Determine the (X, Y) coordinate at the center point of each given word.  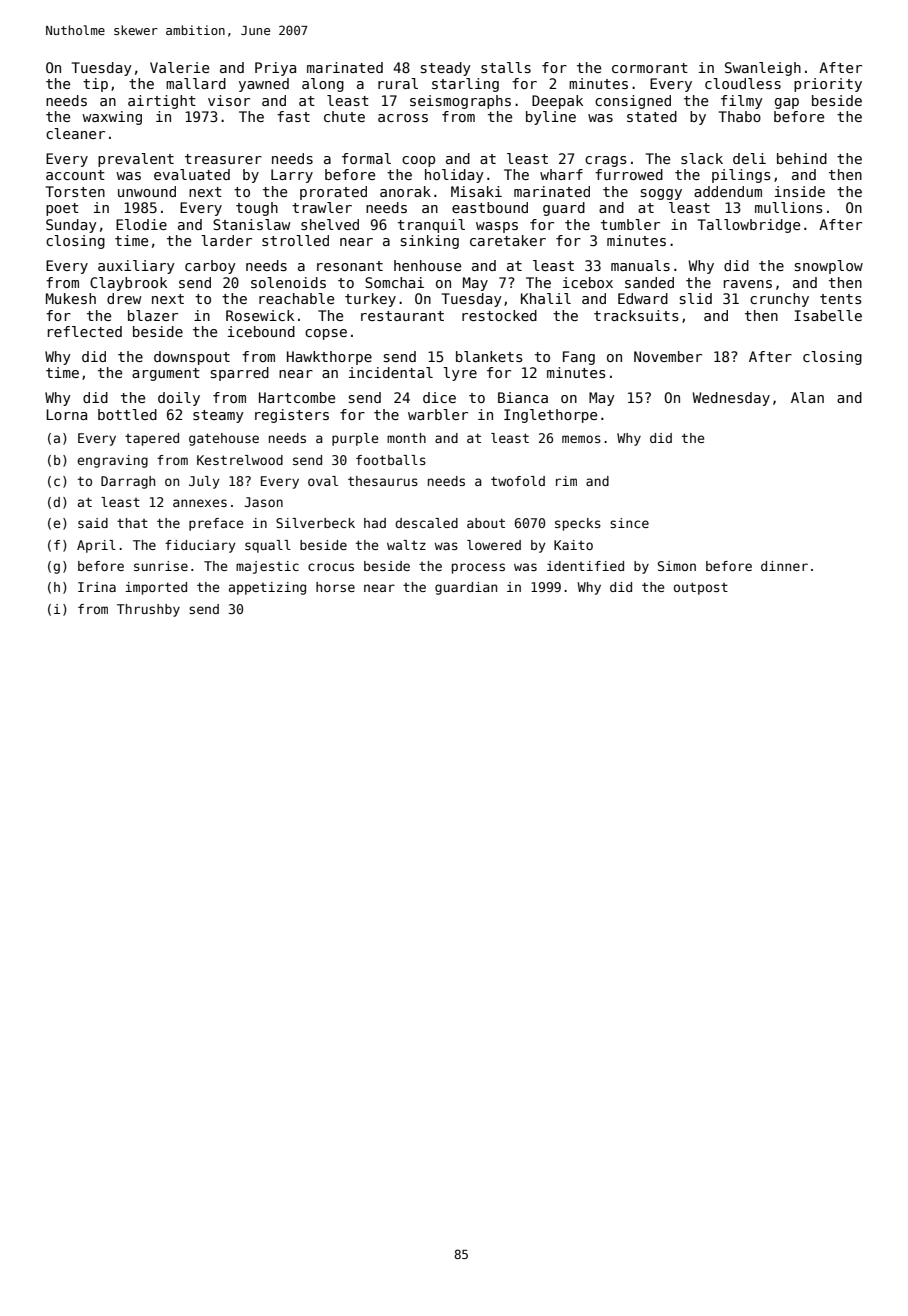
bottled (127, 414)
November (668, 356)
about (486, 523)
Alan (807, 397)
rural (398, 83)
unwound (147, 191)
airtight (162, 102)
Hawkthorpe (329, 358)
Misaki (476, 191)
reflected (85, 331)
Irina (97, 587)
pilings (741, 176)
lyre (460, 374)
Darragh (128, 482)
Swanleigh (763, 69)
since (629, 523)
